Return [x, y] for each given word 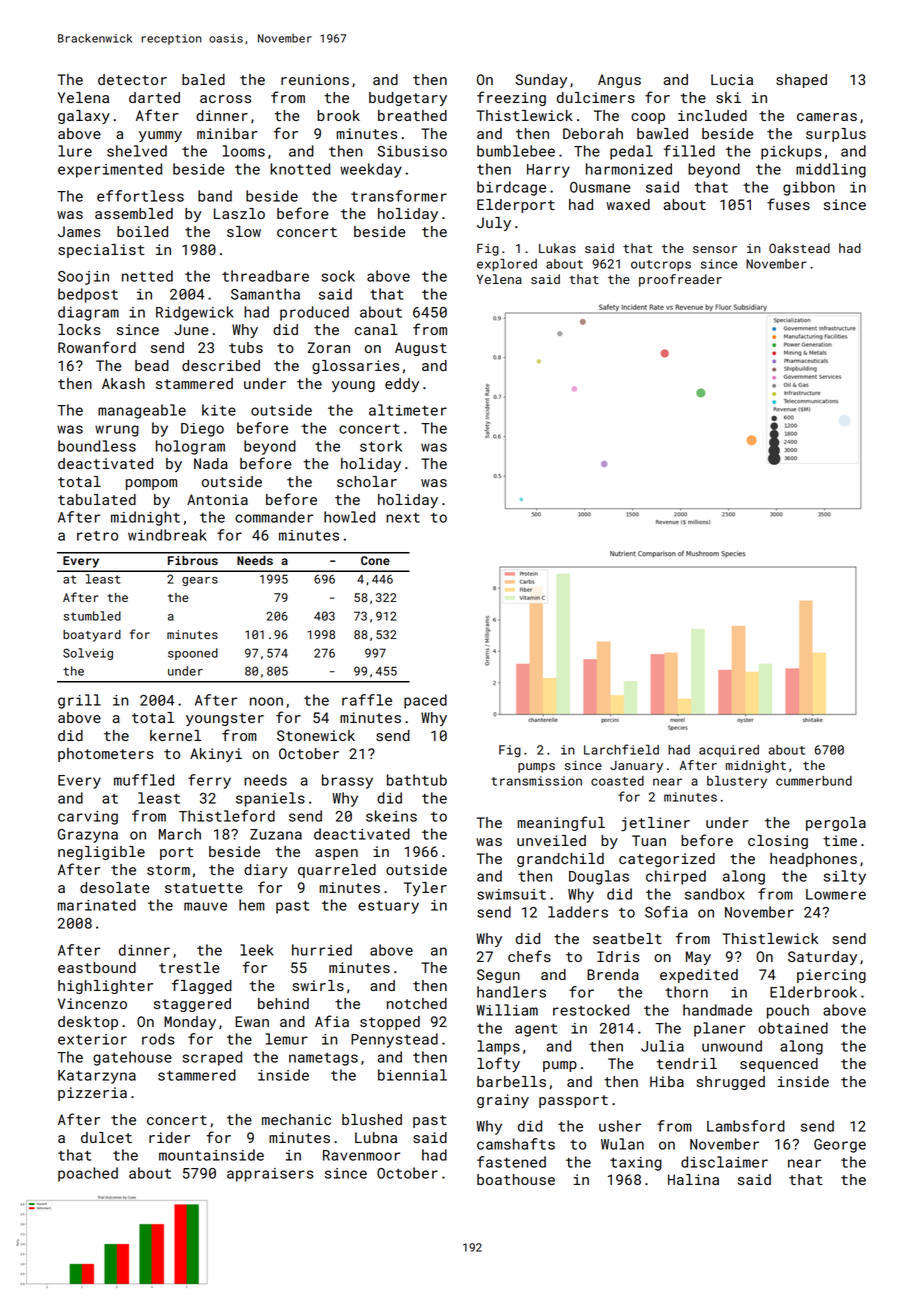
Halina [693, 1179]
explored [507, 265]
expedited [699, 976]
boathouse [516, 1179]
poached [88, 1174]
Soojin [83, 278]
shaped [801, 81]
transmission [536, 781]
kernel [175, 735]
